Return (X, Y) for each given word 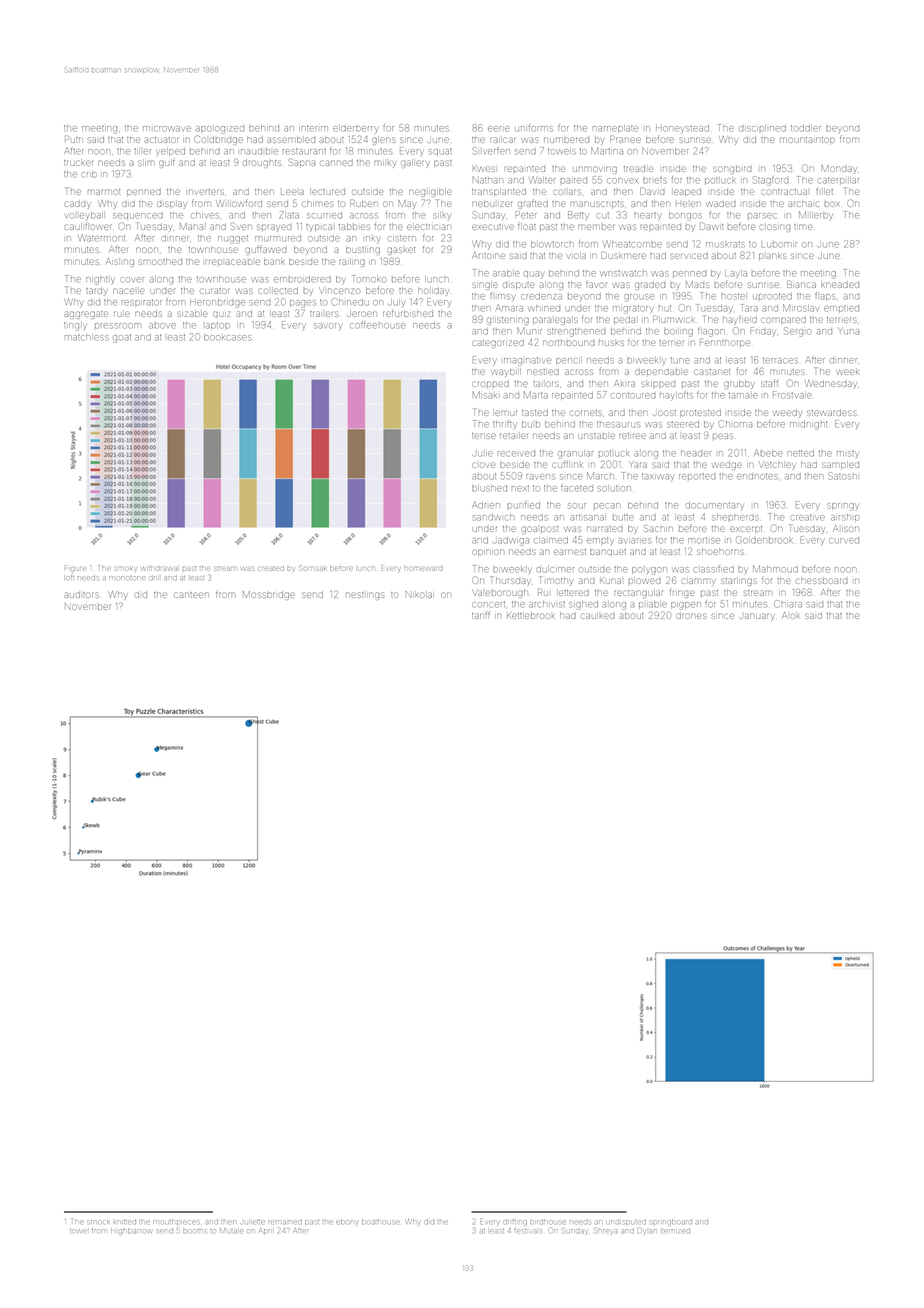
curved (844, 540)
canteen (191, 595)
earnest (570, 552)
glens (384, 141)
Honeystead (682, 128)
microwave (167, 129)
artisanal (587, 517)
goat (122, 338)
